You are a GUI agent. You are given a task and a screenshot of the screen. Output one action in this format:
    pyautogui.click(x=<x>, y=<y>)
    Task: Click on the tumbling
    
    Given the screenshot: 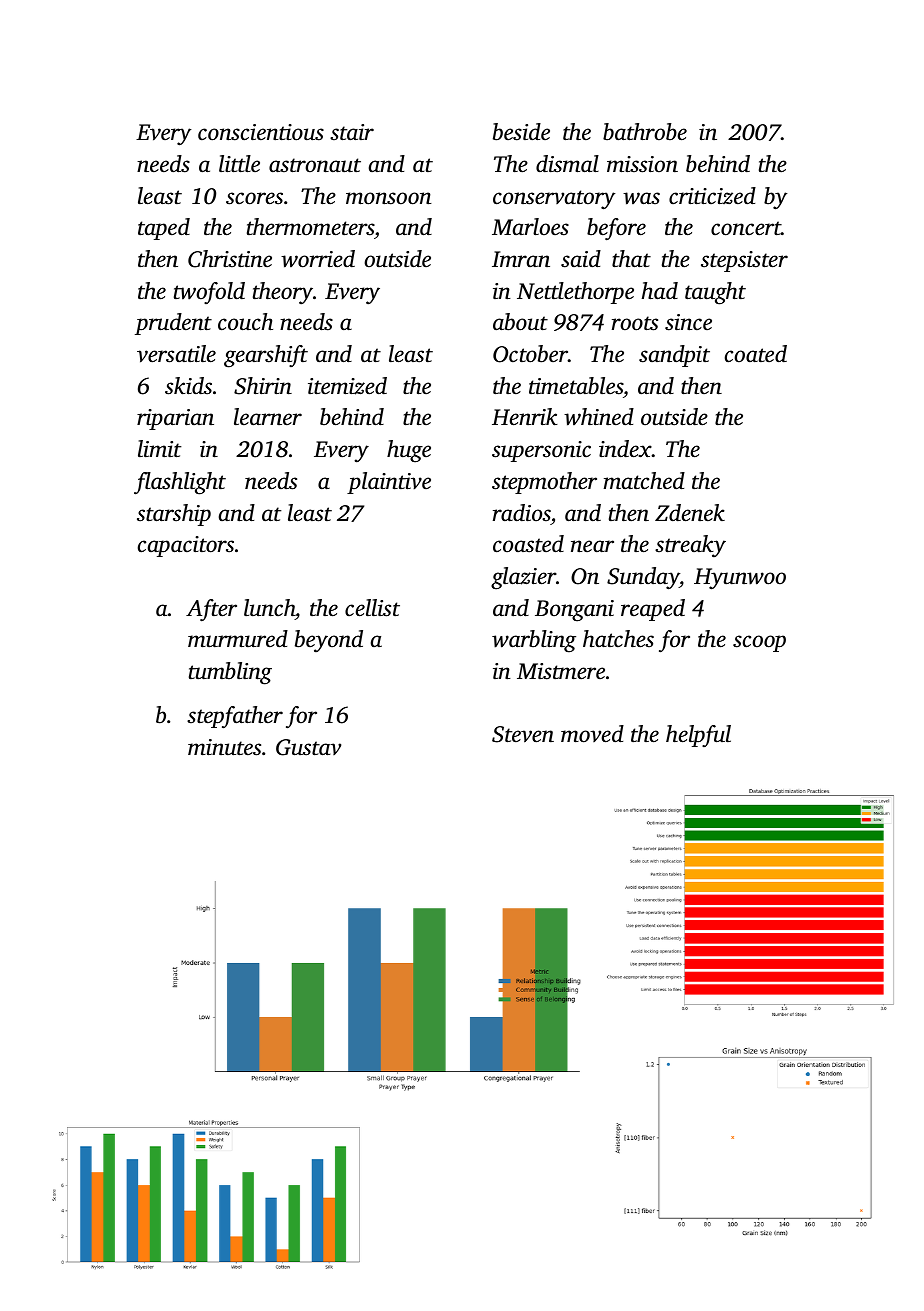 What is the action you would take?
    pyautogui.click(x=230, y=673)
